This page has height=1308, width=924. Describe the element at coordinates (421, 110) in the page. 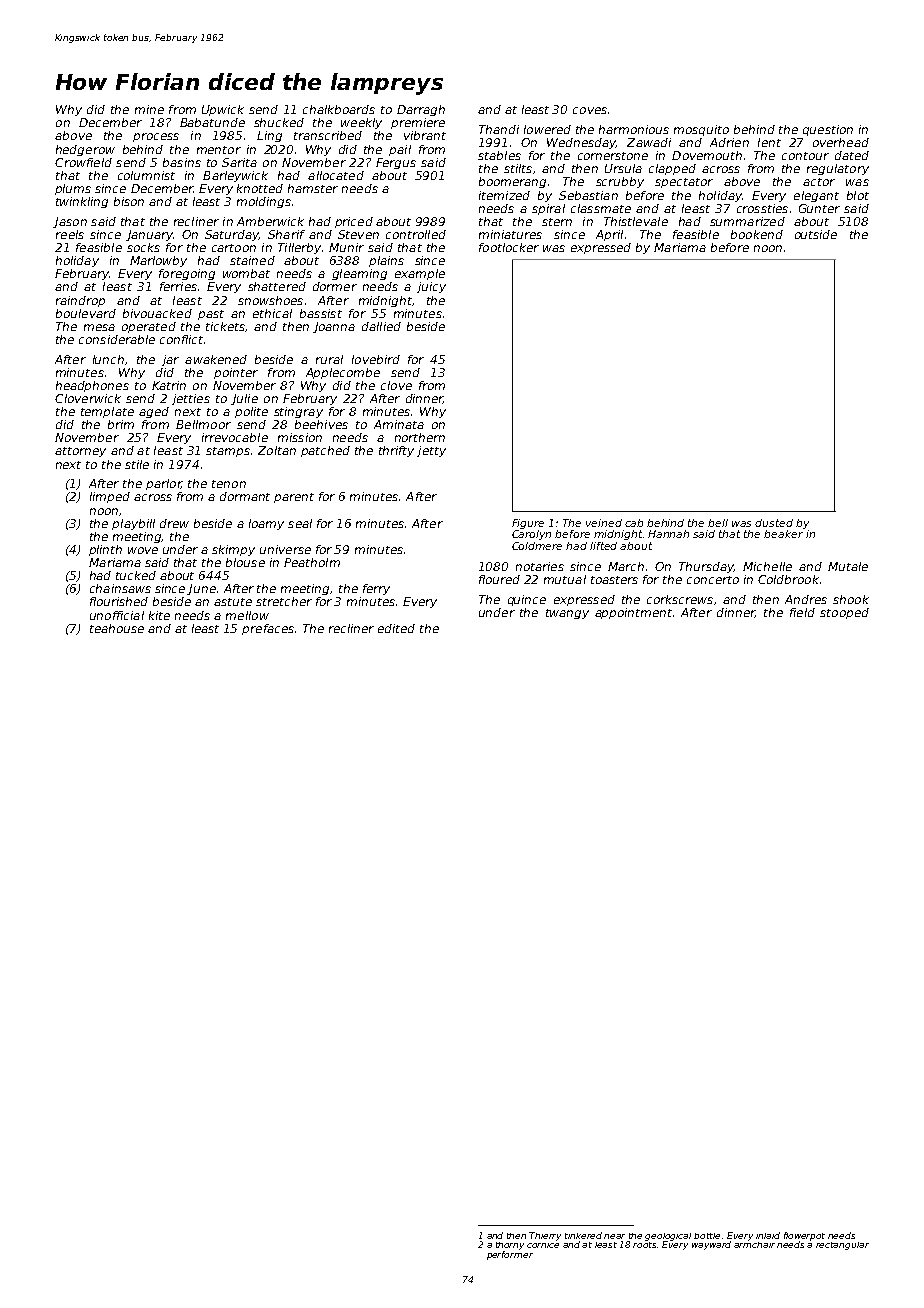

I see `Darragh` at that location.
